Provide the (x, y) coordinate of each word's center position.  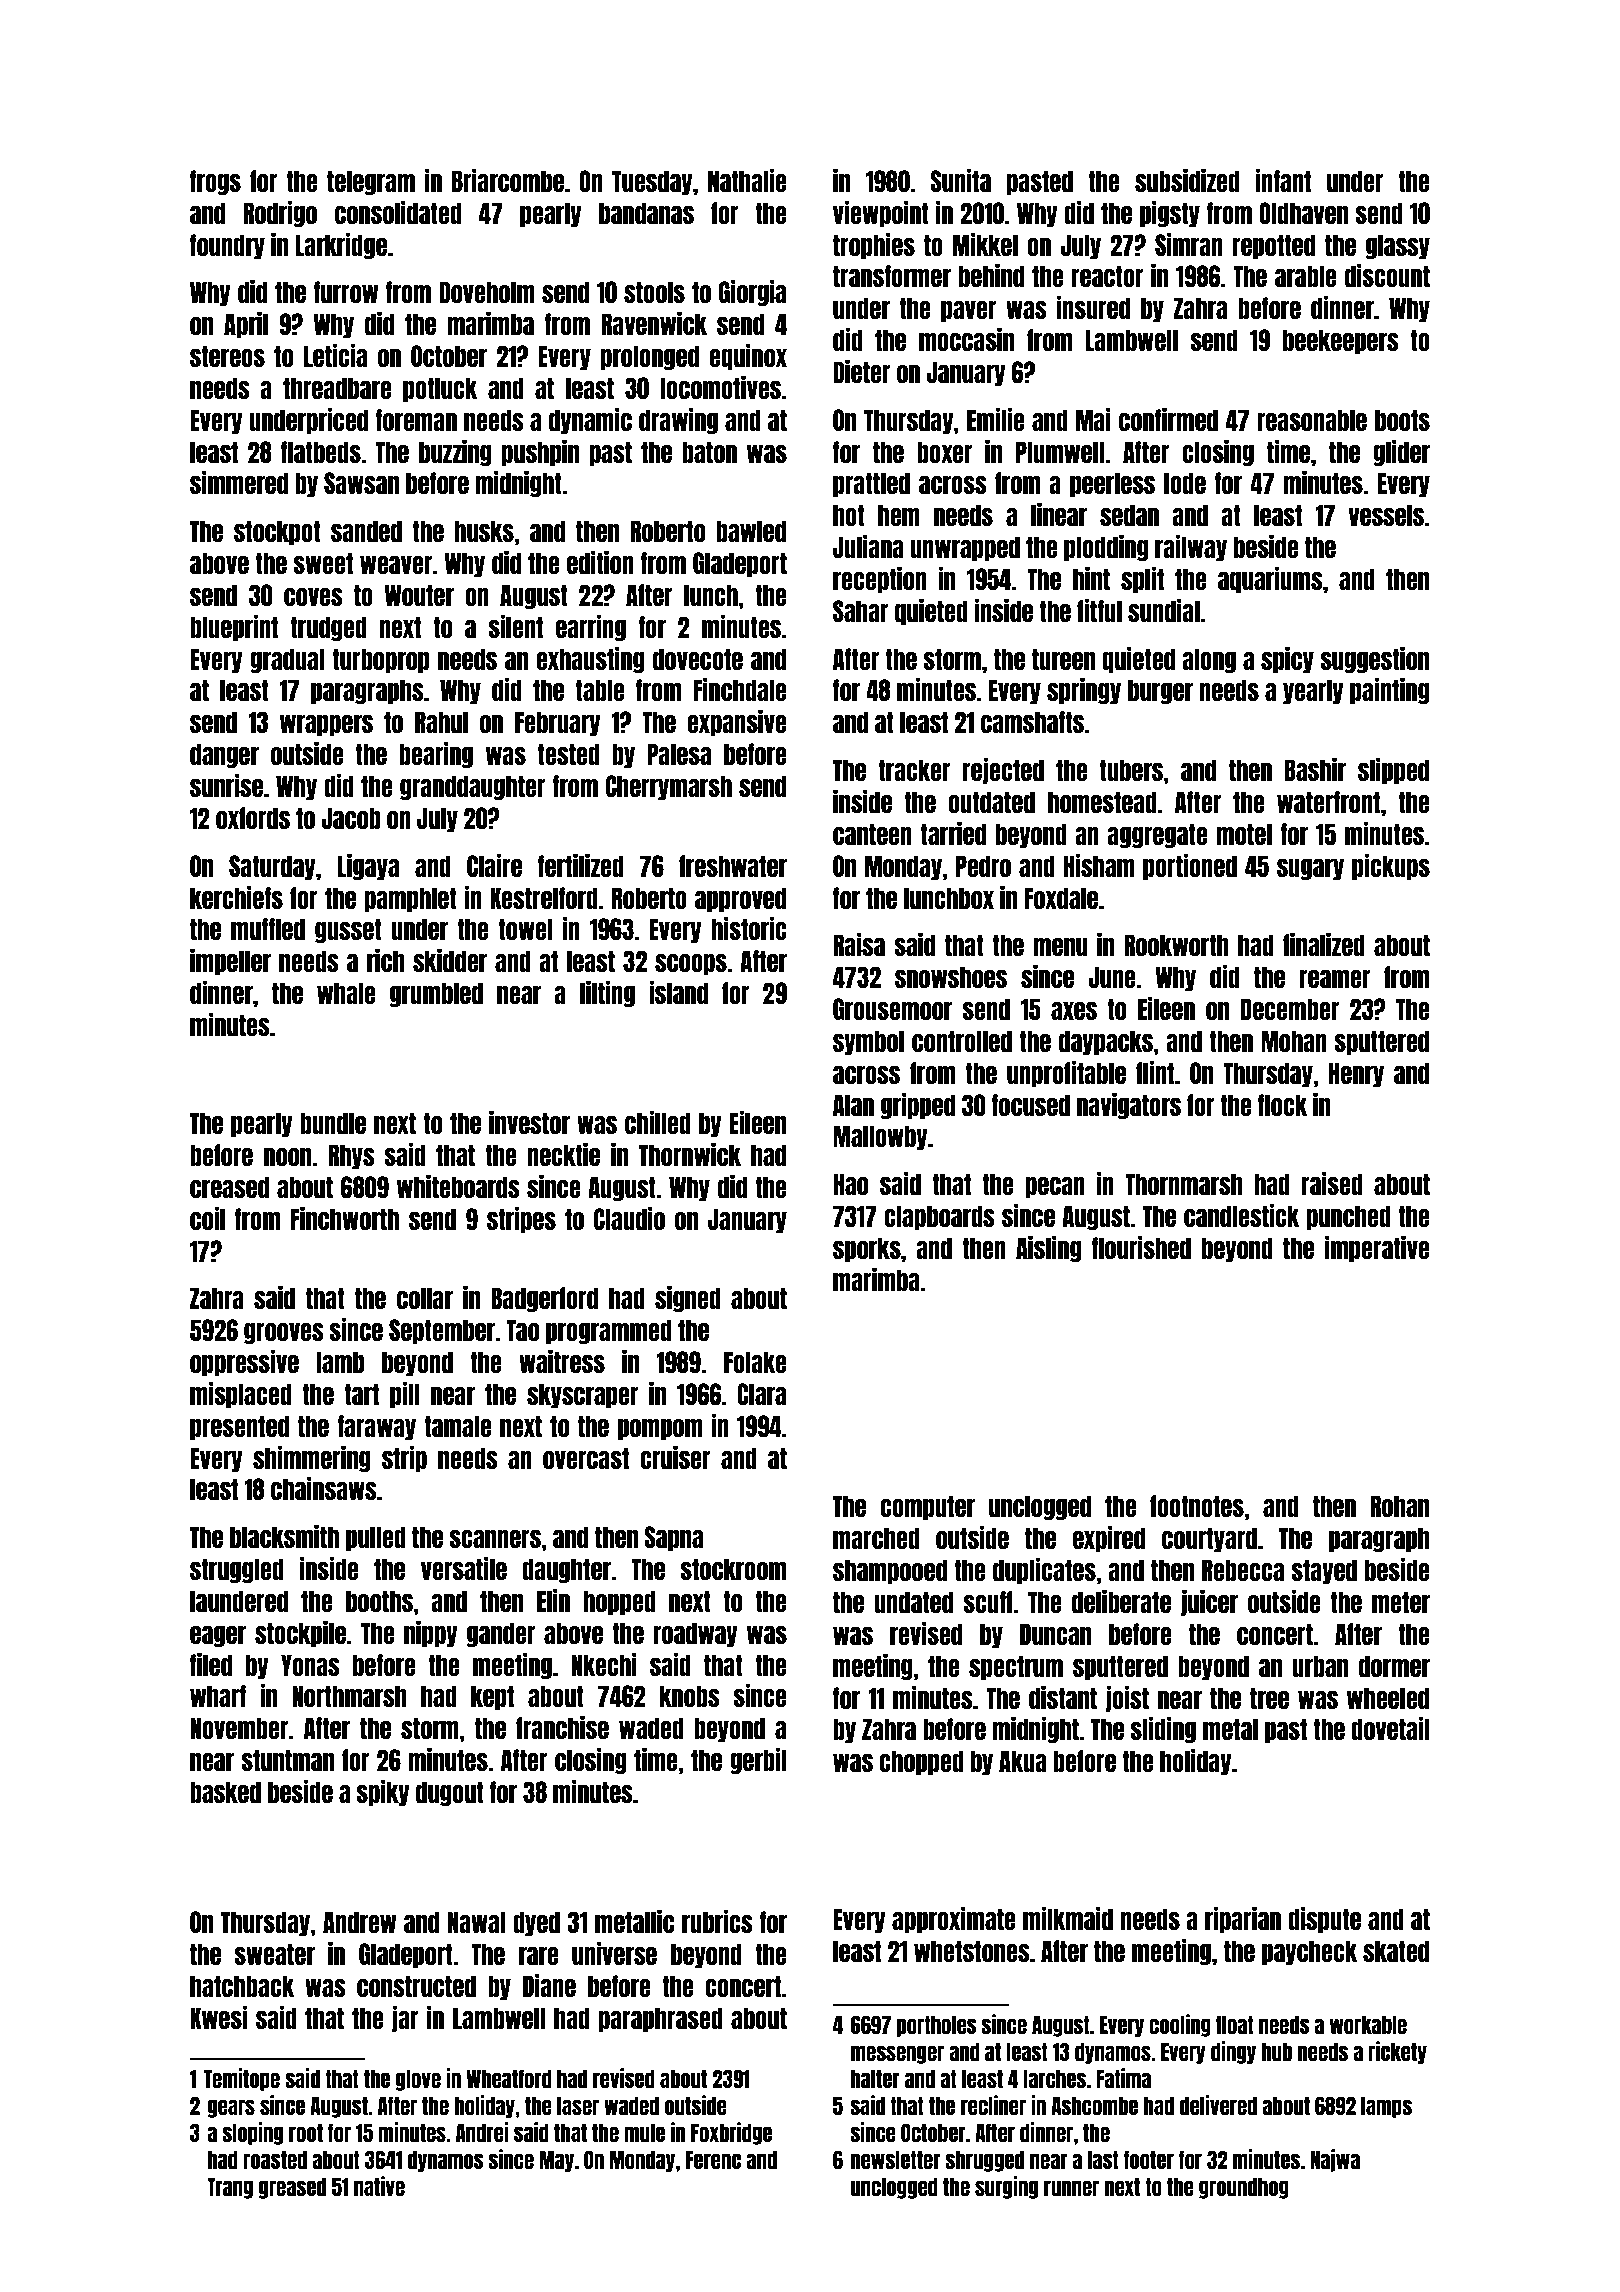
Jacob (351, 818)
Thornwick (690, 1154)
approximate (954, 1920)
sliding (1163, 1730)
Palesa (679, 754)
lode (1185, 483)
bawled (751, 531)
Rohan (1399, 1506)
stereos (227, 356)
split (1142, 580)
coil (207, 1218)
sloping (252, 2133)
